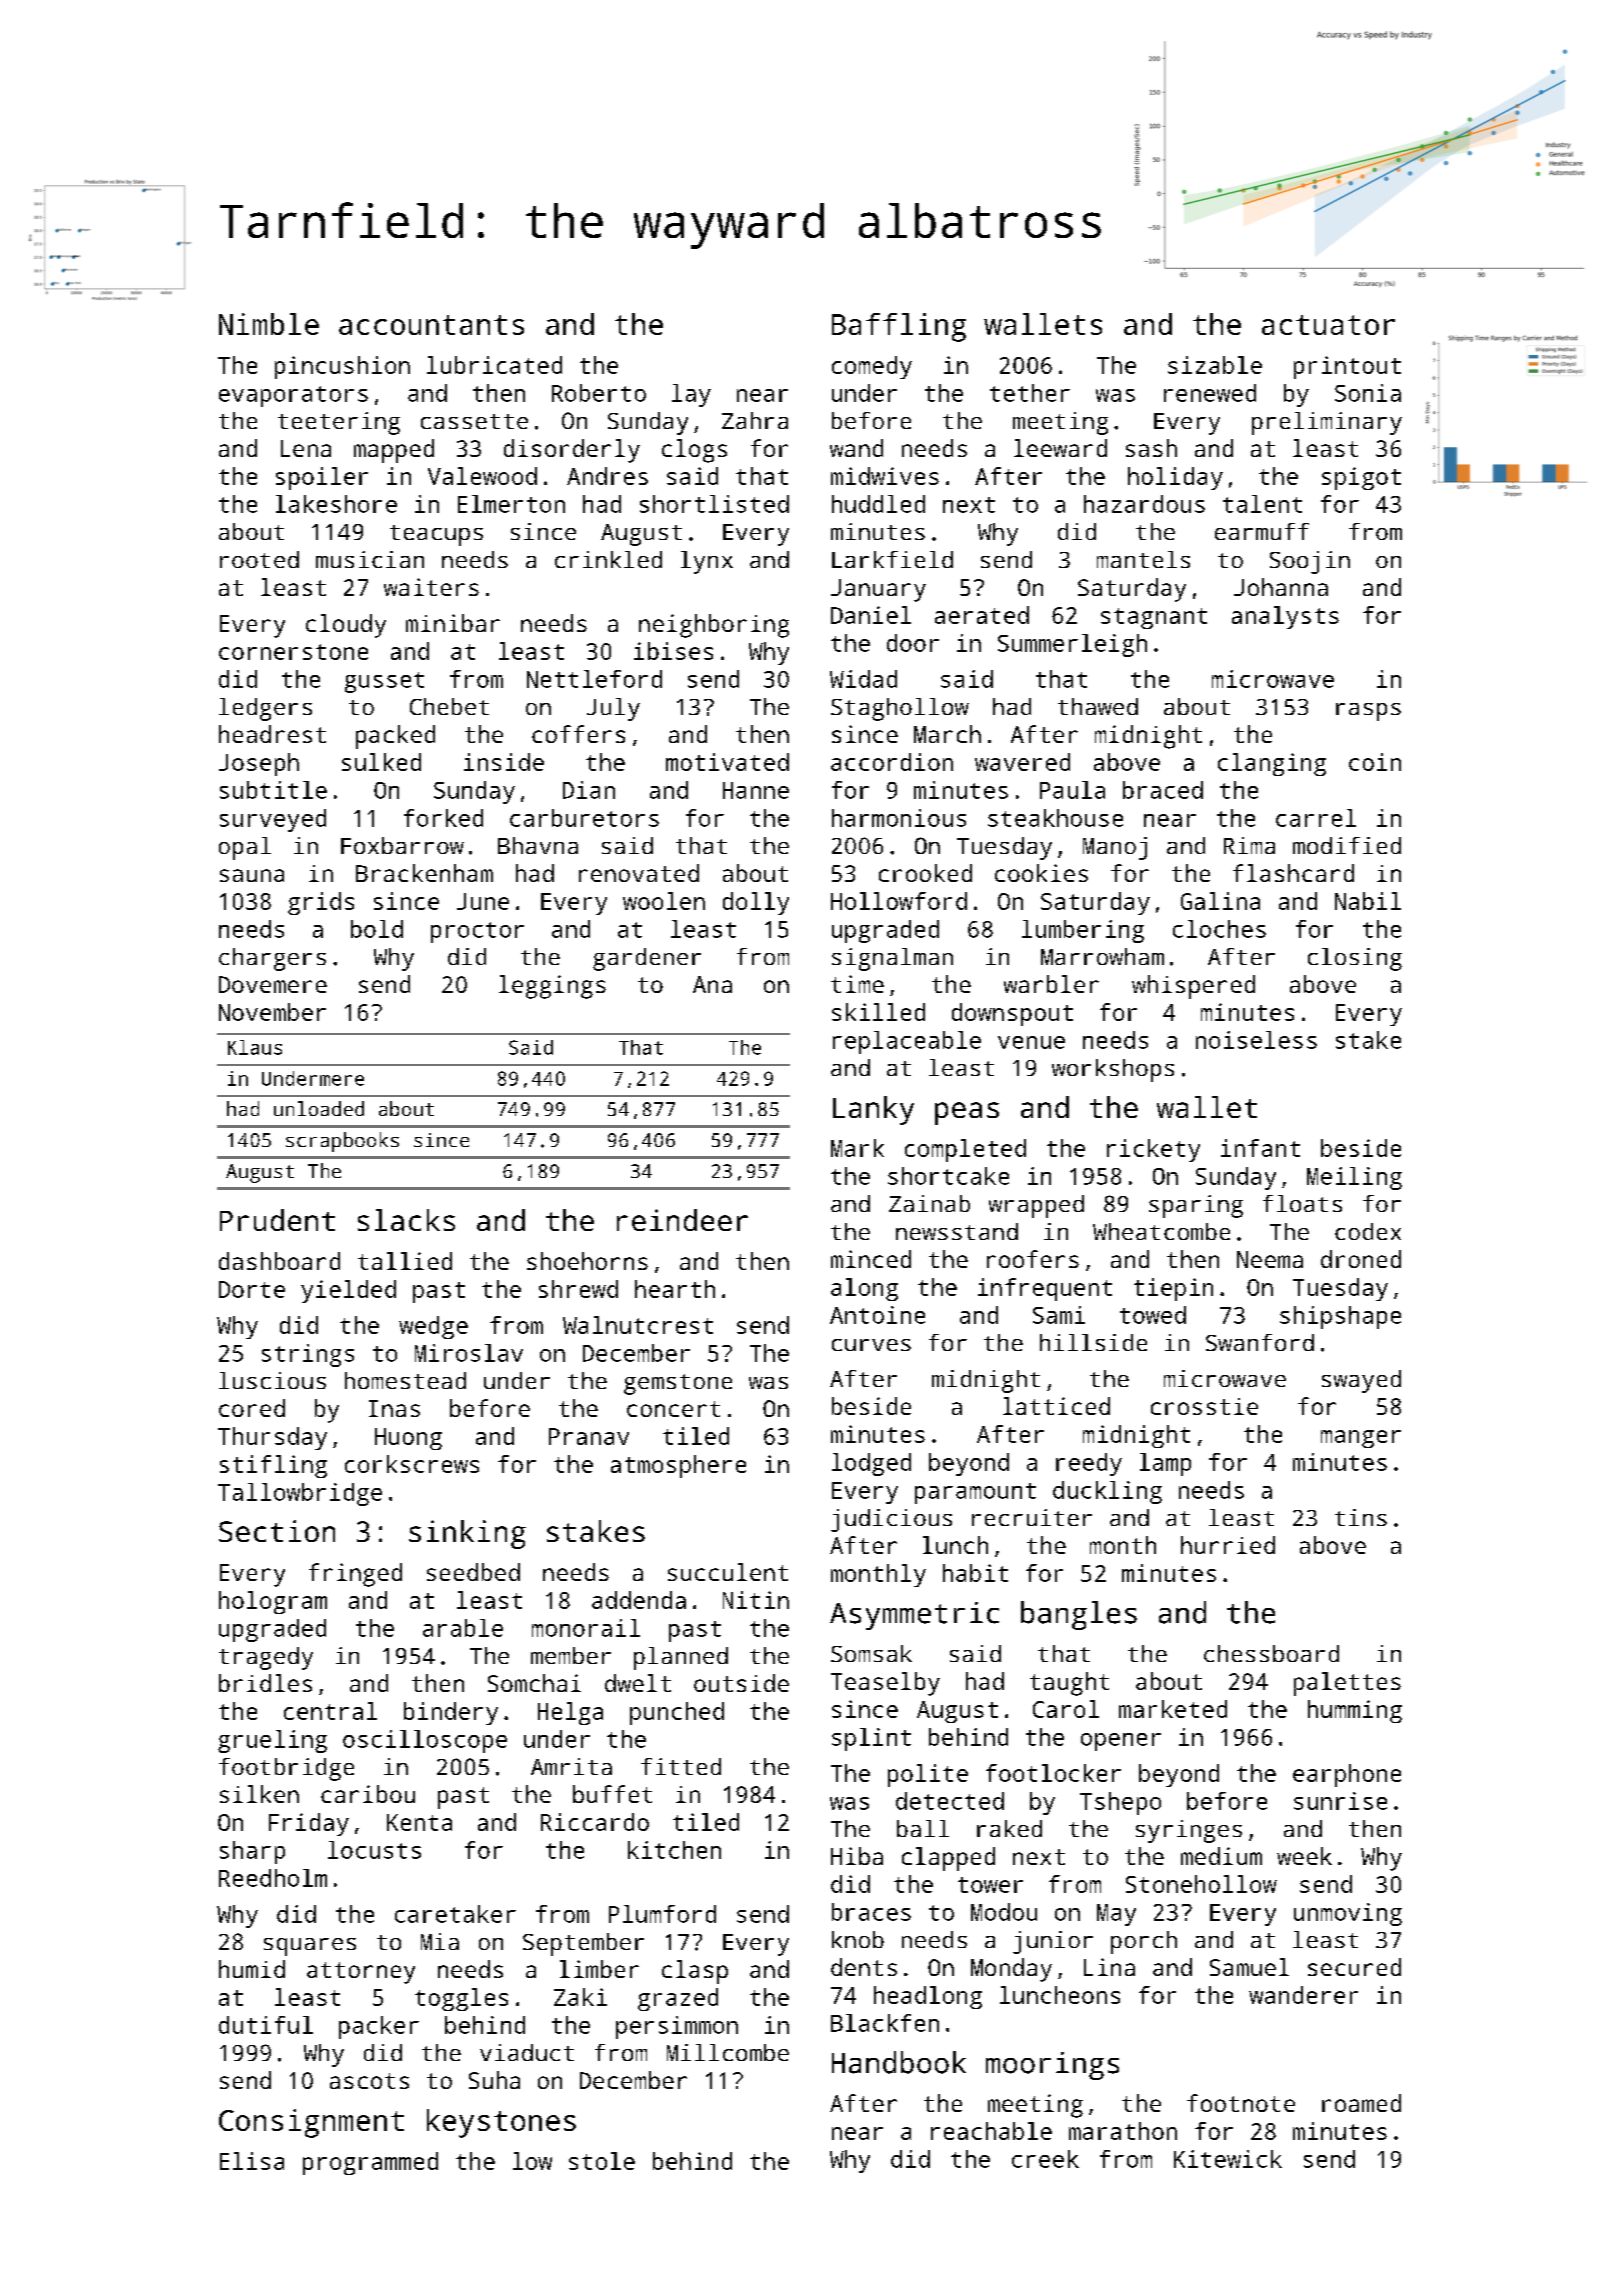 This page has height=2292, width=1620. I want to click on Staghollow, so click(900, 709).
